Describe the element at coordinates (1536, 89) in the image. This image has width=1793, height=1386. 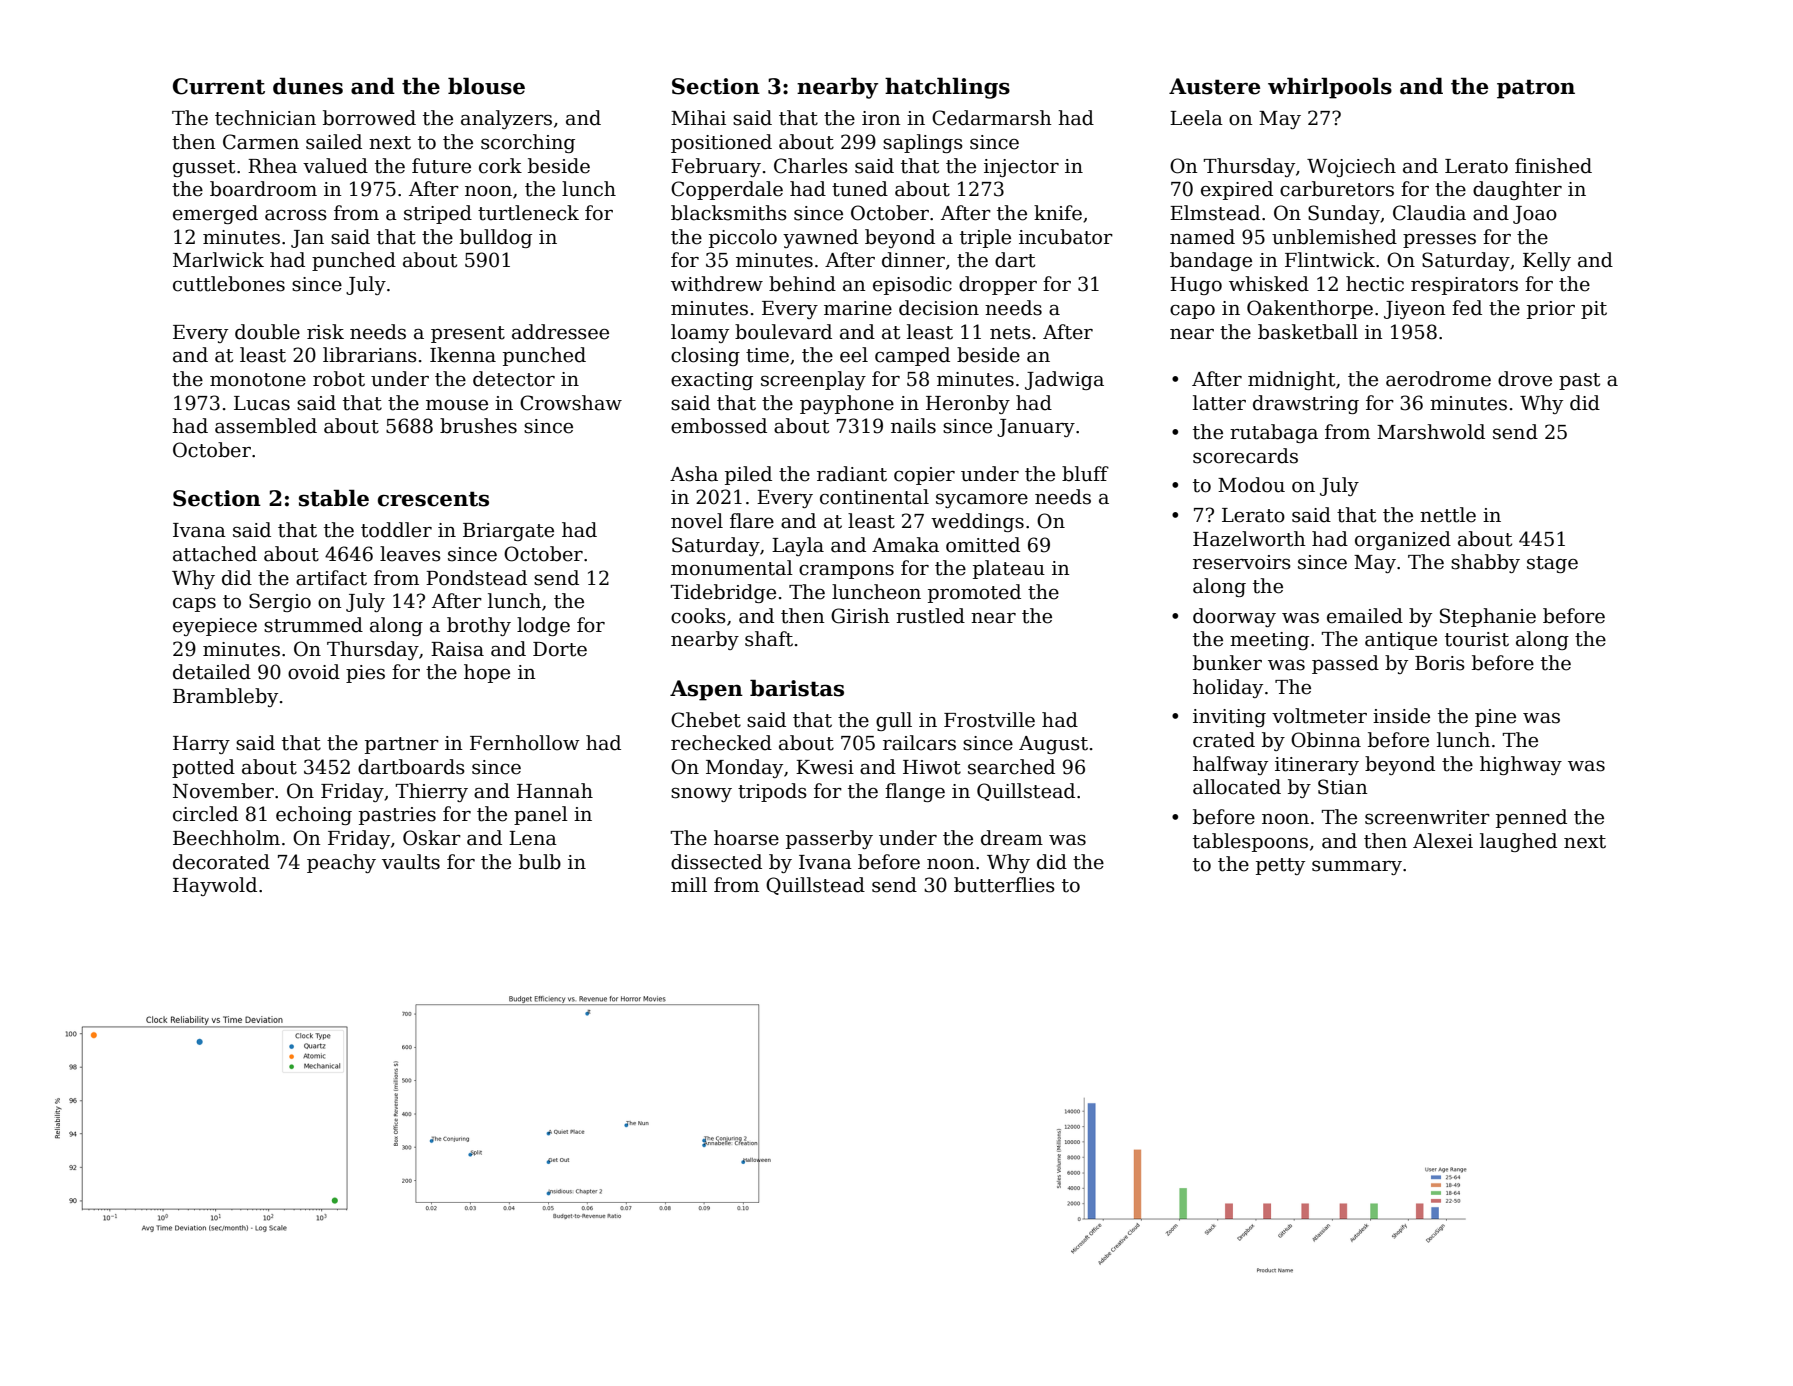
I see `patron` at that location.
